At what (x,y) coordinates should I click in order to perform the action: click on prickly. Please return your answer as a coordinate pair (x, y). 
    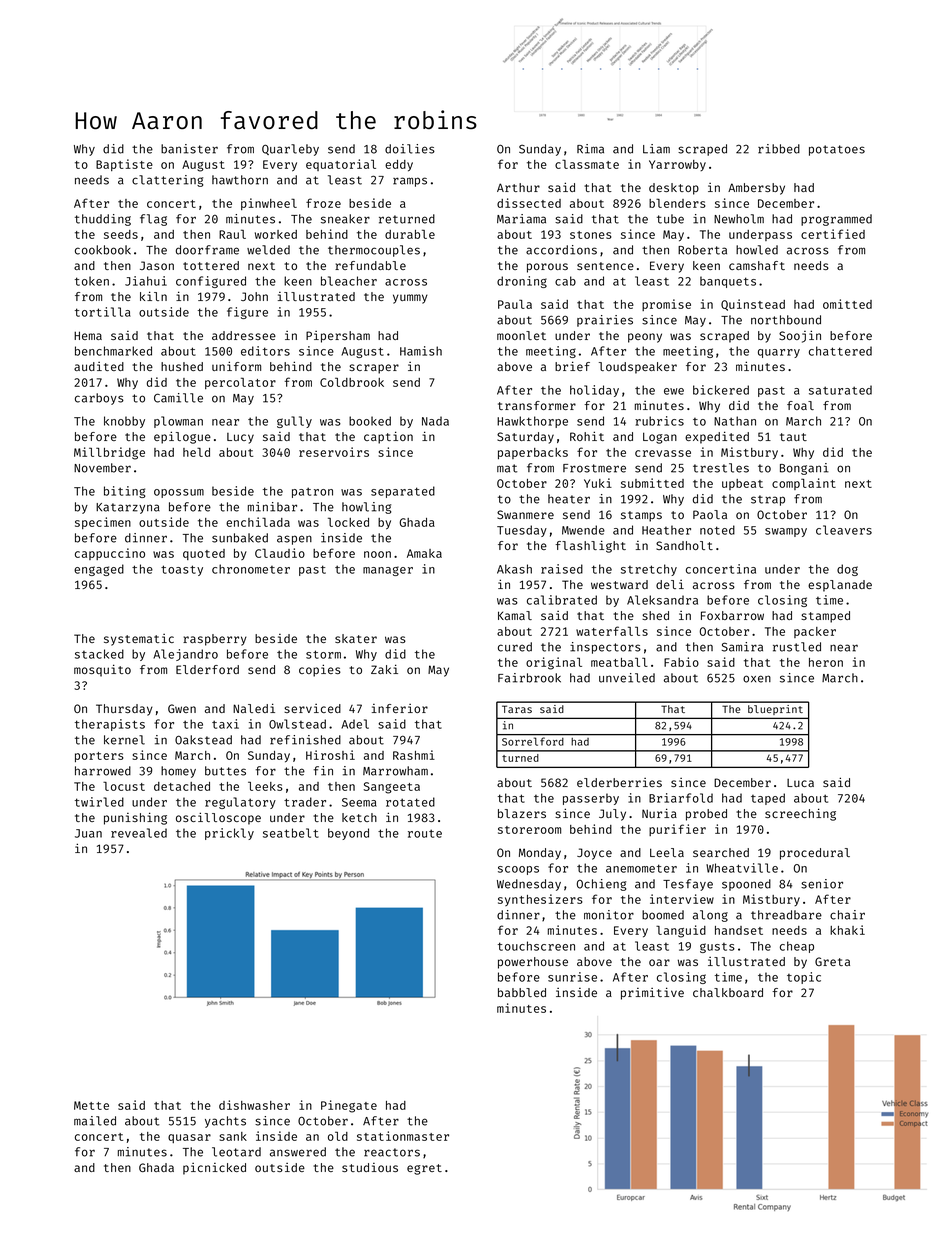
    Looking at the image, I should click on (229, 834).
